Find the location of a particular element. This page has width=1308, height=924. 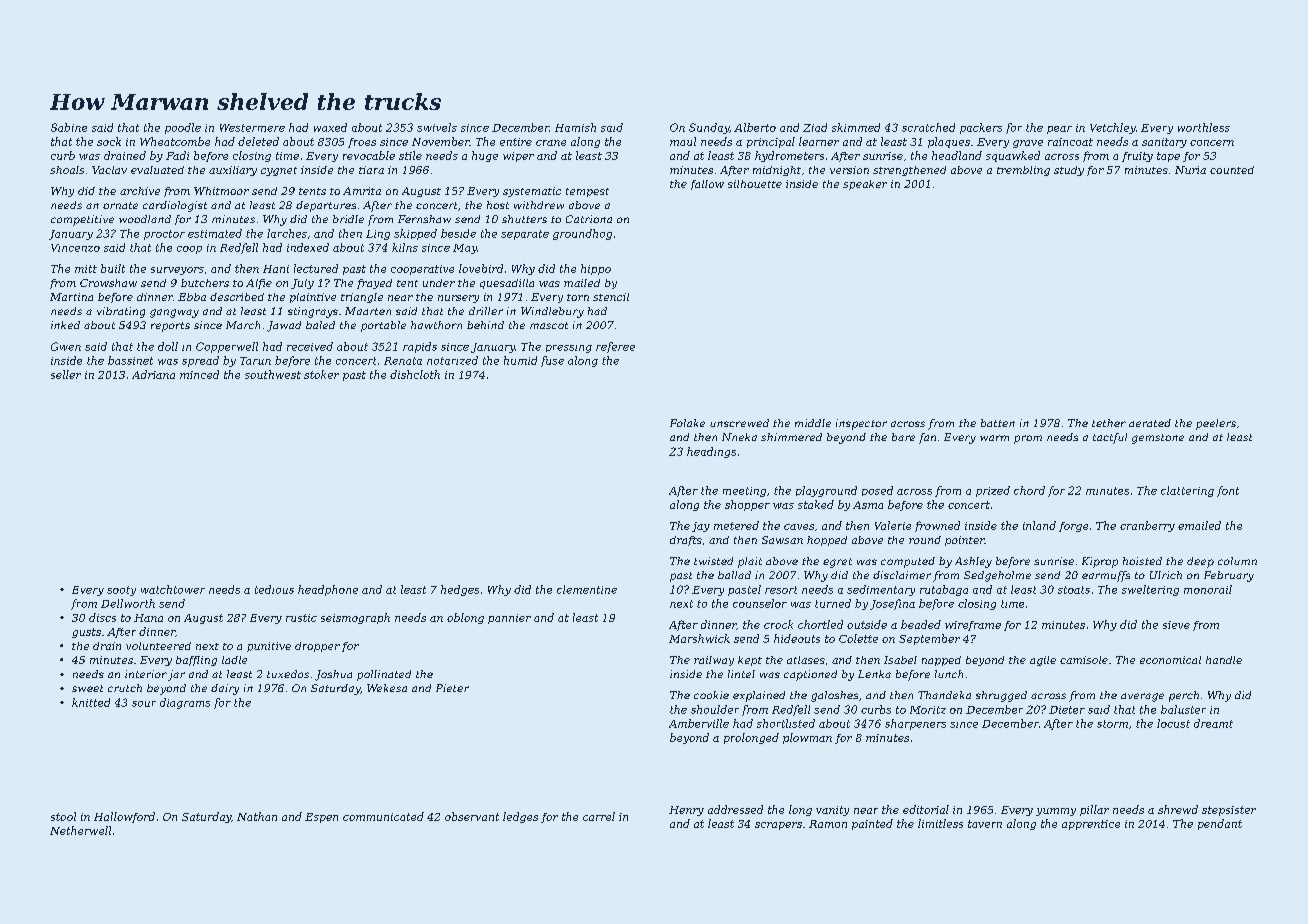

surveyors is located at coordinates (177, 271).
